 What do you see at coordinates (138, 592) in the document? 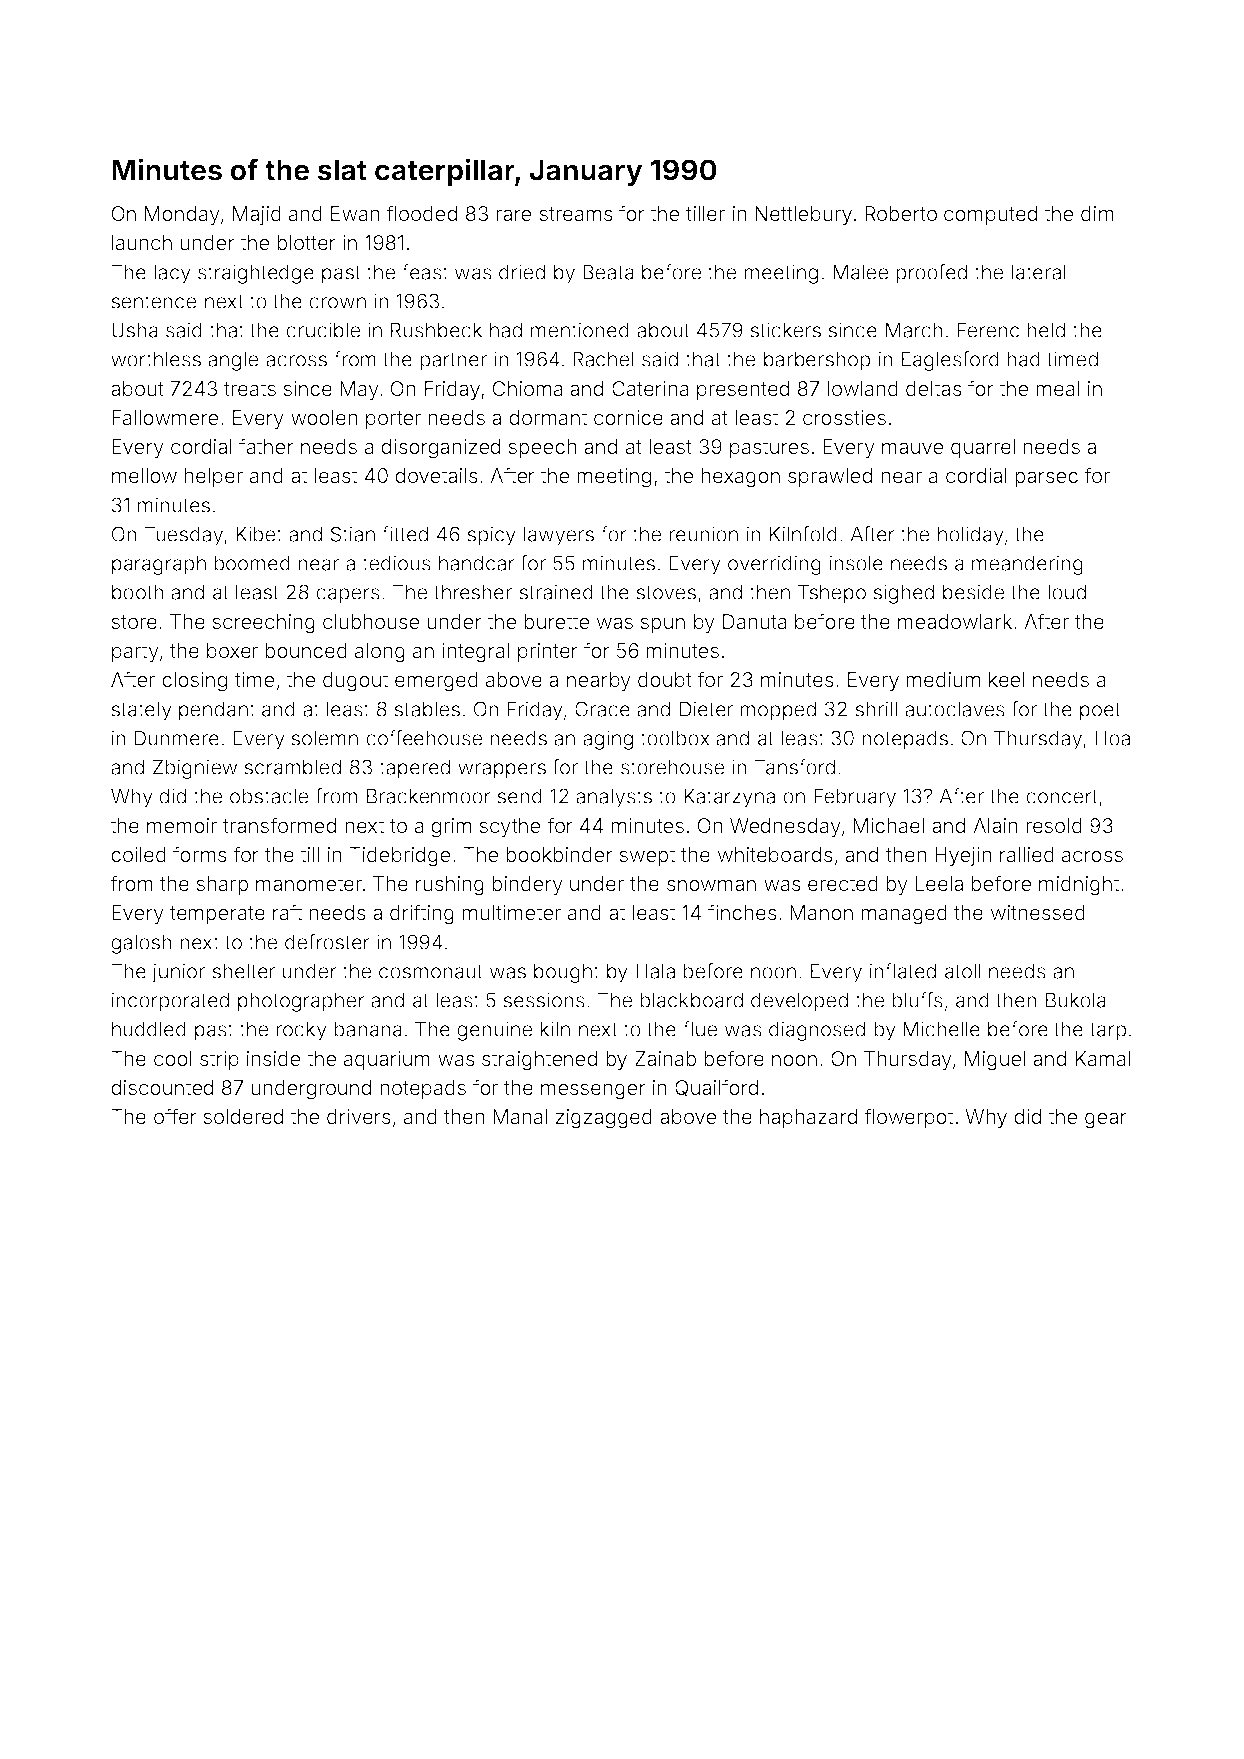
I see `booth` at bounding box center [138, 592].
